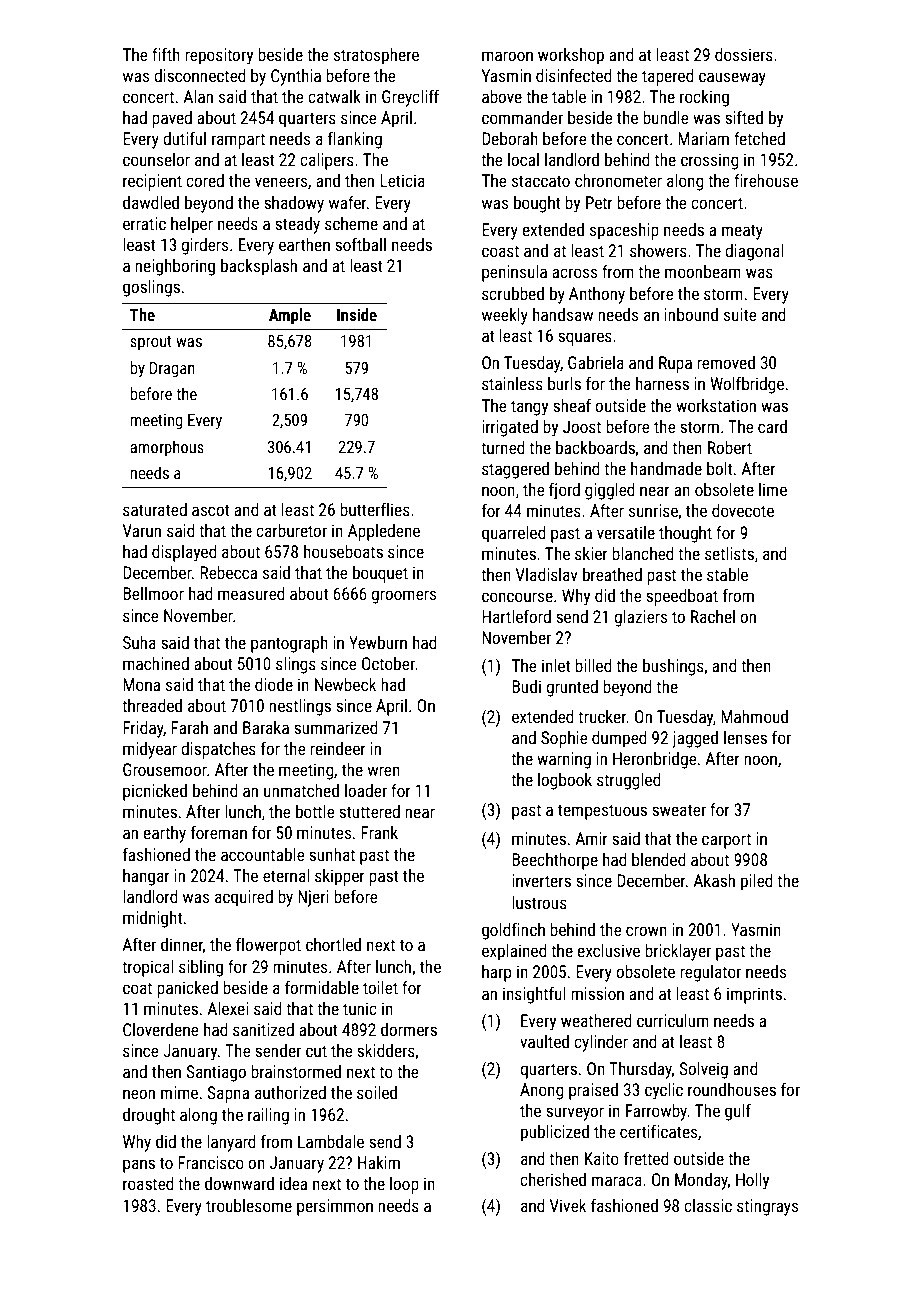 The image size is (924, 1308). I want to click on foreman, so click(219, 832).
